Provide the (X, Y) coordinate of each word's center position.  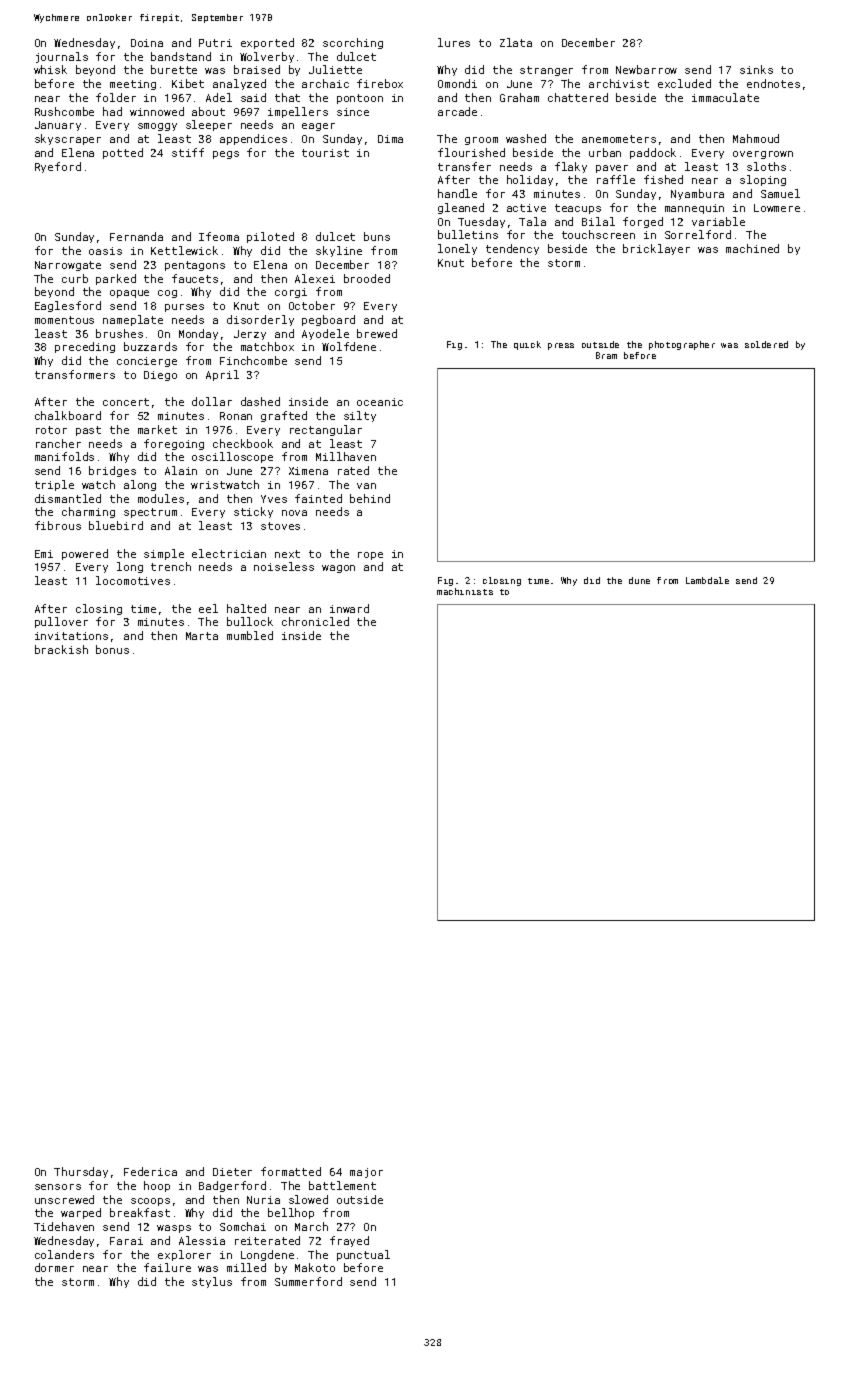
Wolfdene (349, 346)
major (366, 1173)
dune (639, 580)
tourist (325, 153)
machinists (465, 591)
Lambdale (707, 580)
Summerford (308, 1281)
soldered (766, 344)
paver (612, 169)
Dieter (232, 1172)
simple (164, 554)
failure (167, 1267)
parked (116, 279)
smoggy (157, 127)
